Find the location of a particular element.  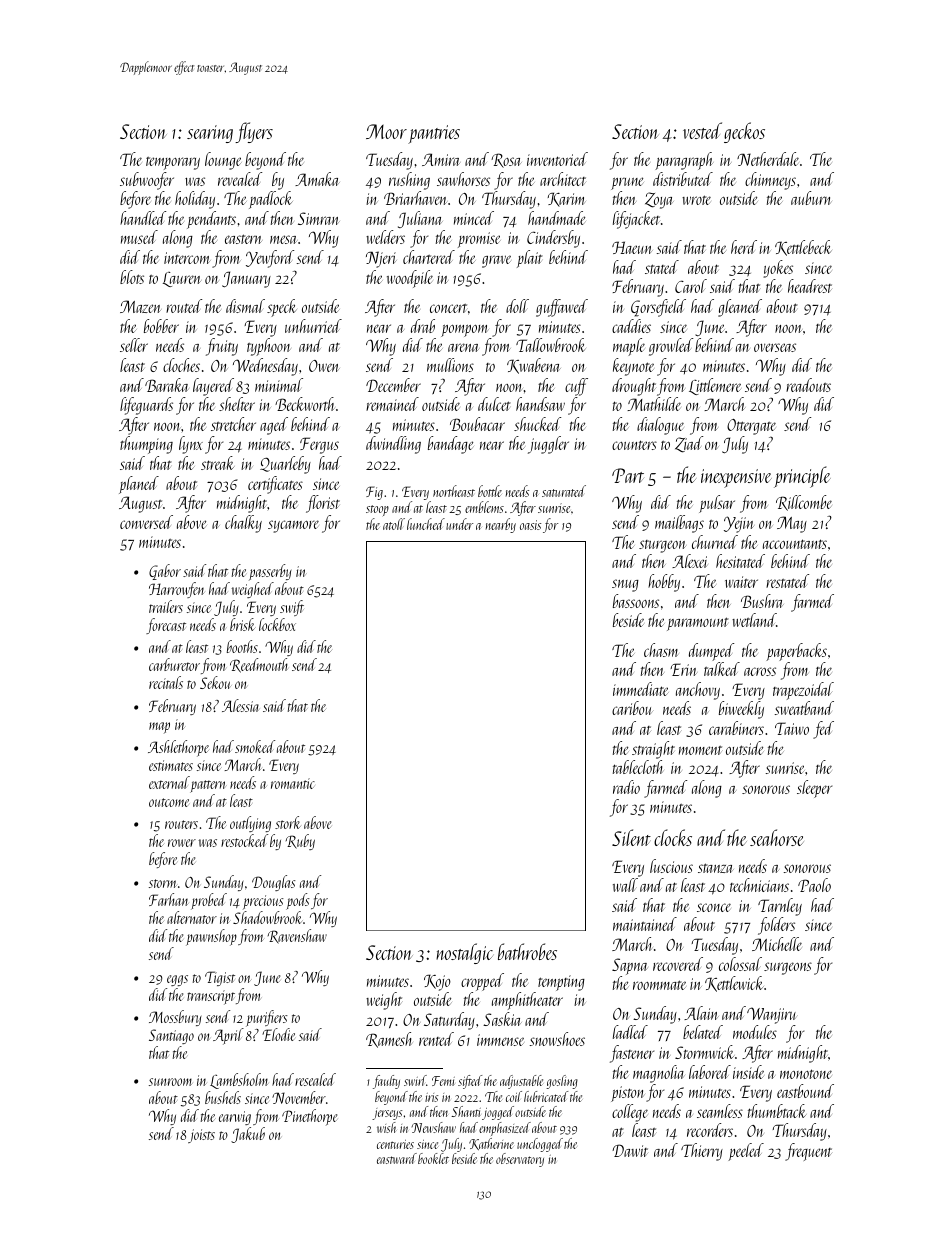

Littlemere is located at coordinates (715, 386).
